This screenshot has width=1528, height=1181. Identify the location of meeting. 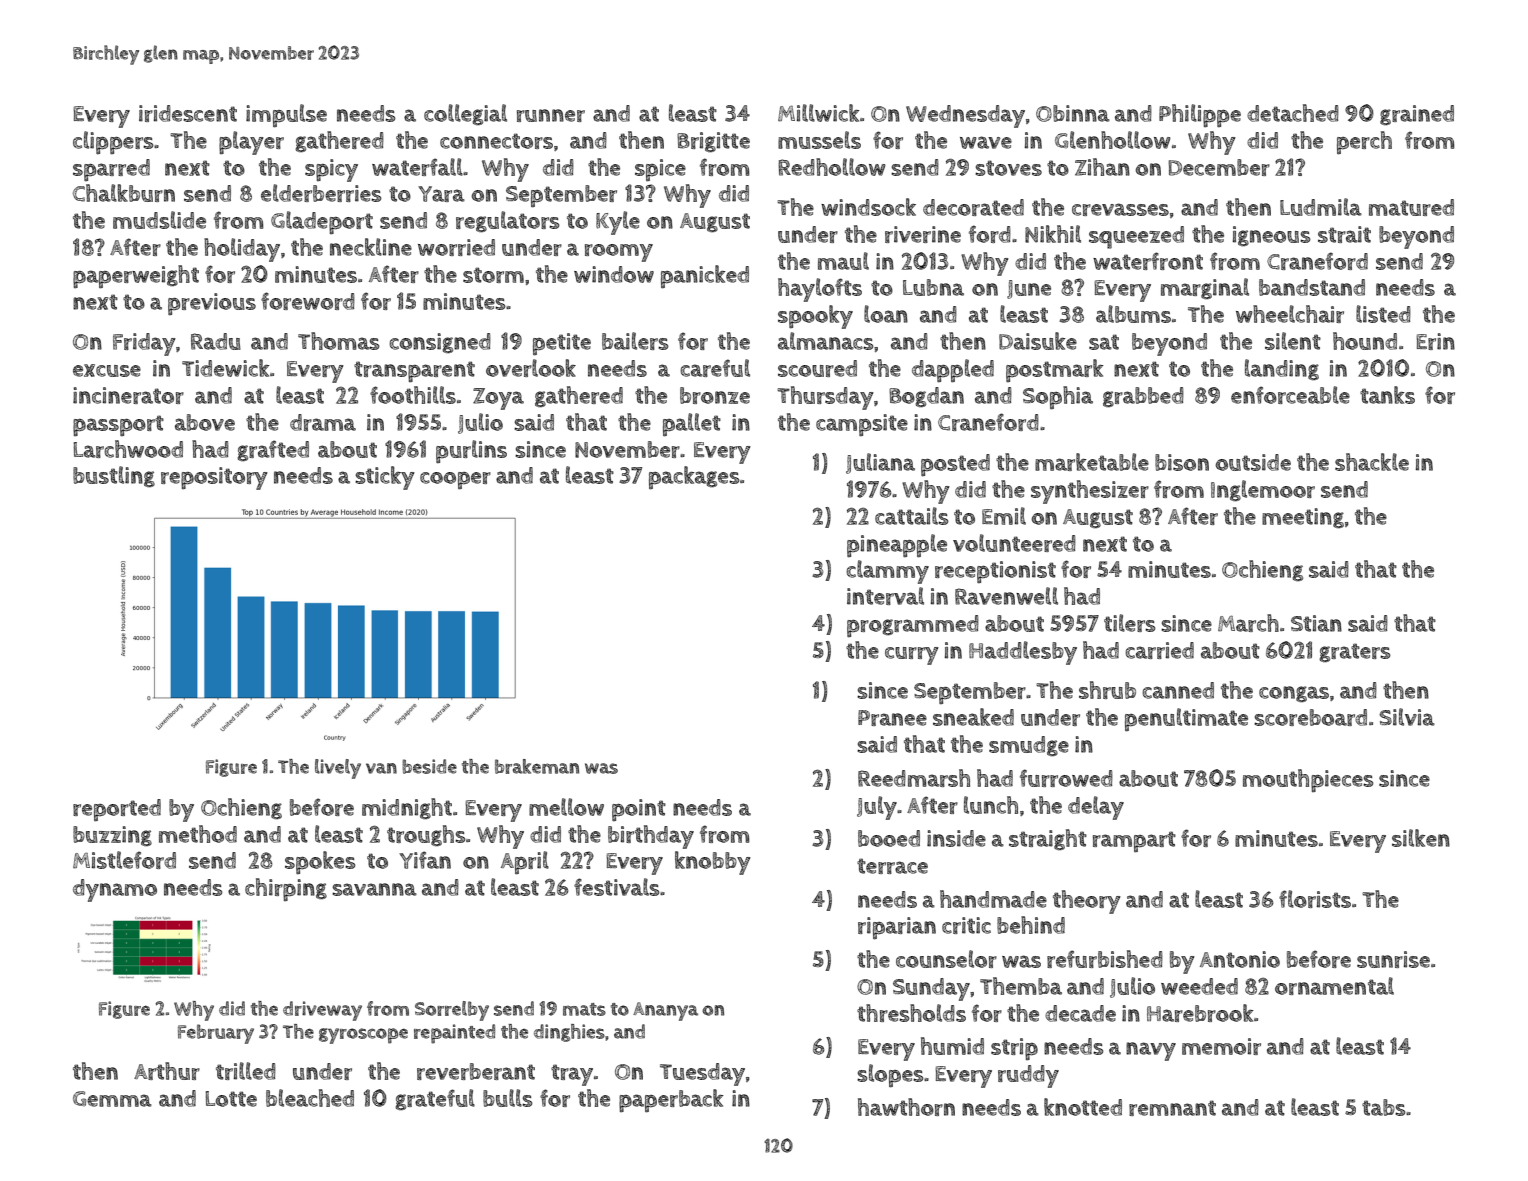
(1303, 518).
